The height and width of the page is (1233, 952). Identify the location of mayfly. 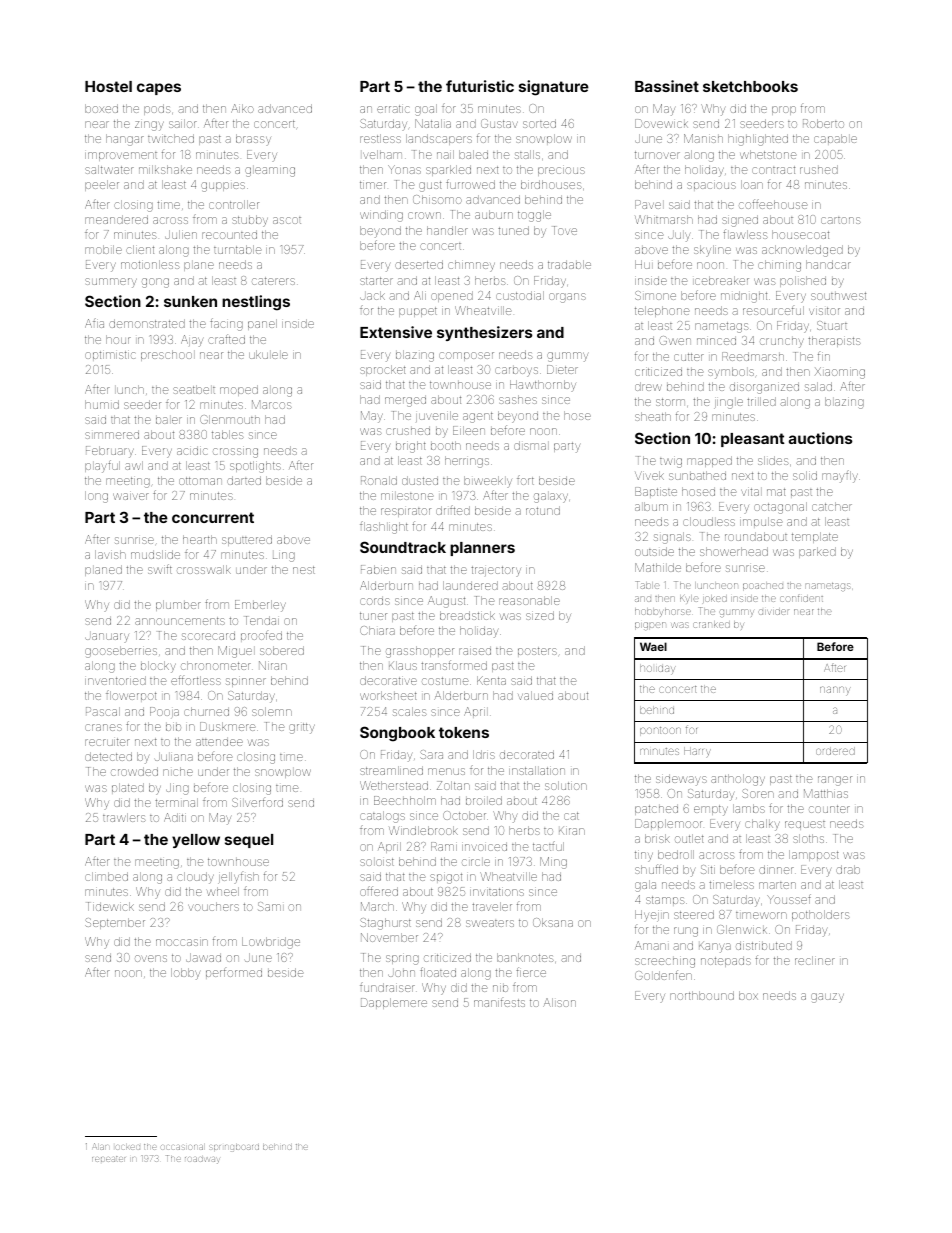
(840, 476).
